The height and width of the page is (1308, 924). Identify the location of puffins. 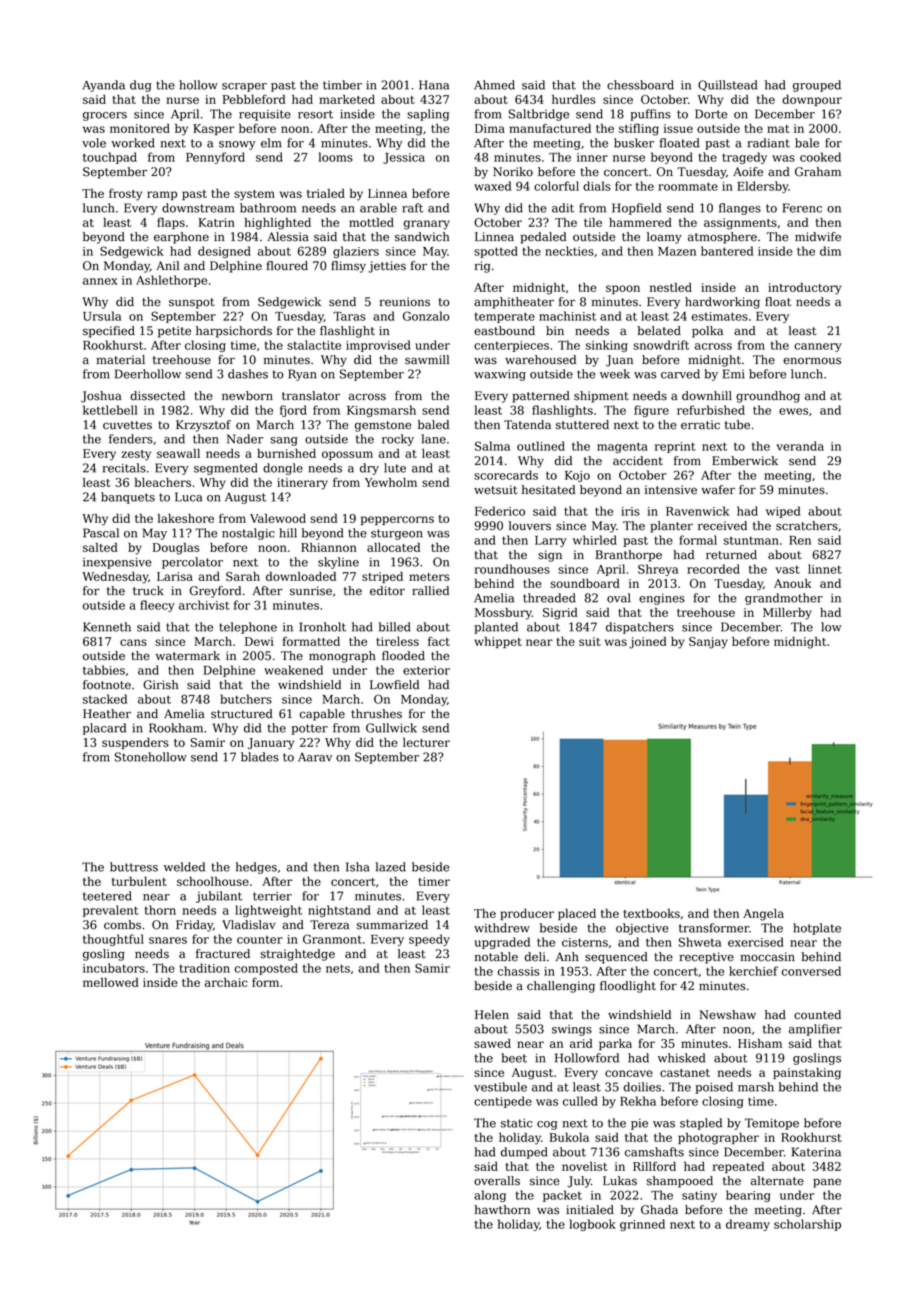
(650, 115).
